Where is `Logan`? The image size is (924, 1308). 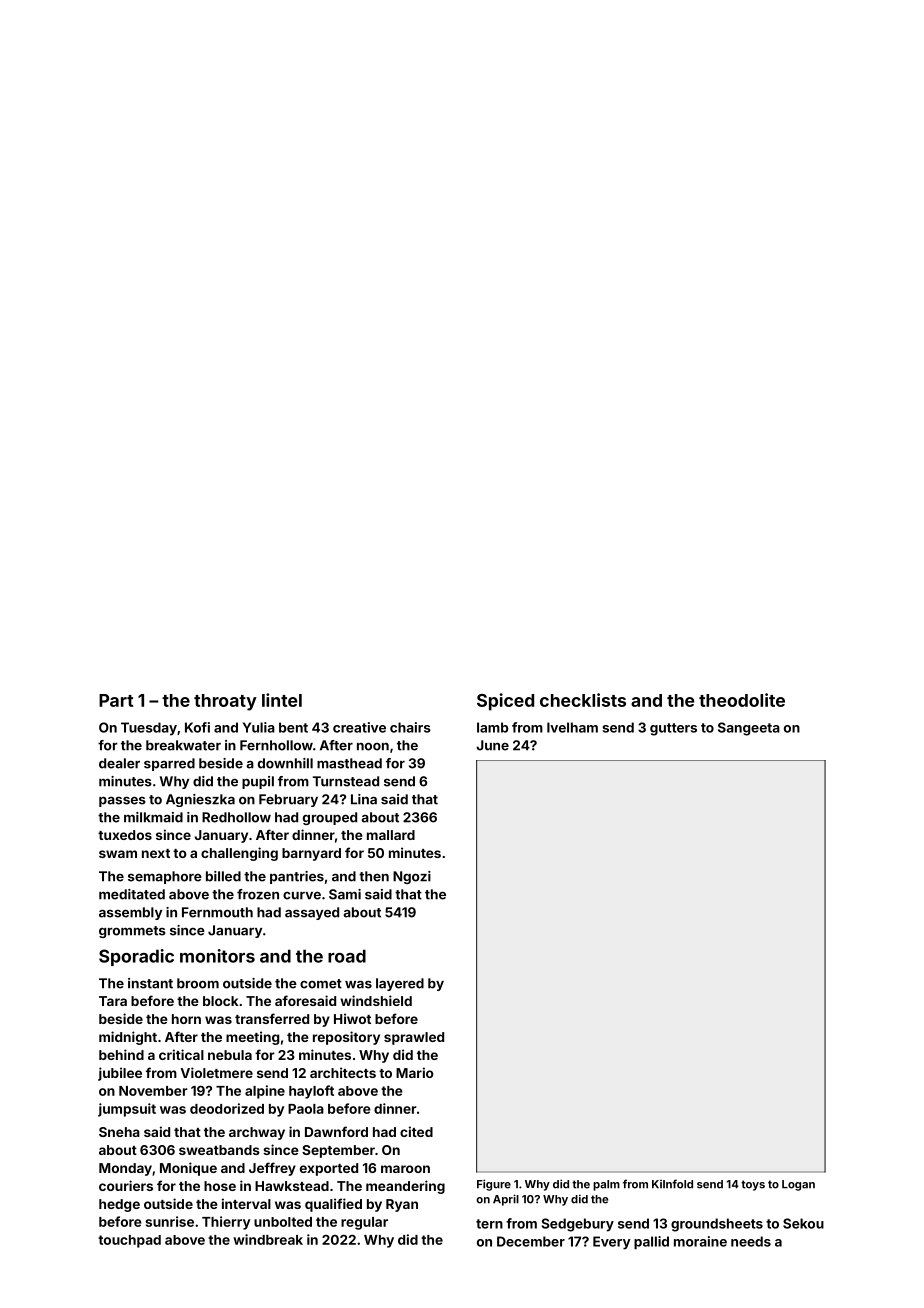 Logan is located at coordinates (798, 1185).
